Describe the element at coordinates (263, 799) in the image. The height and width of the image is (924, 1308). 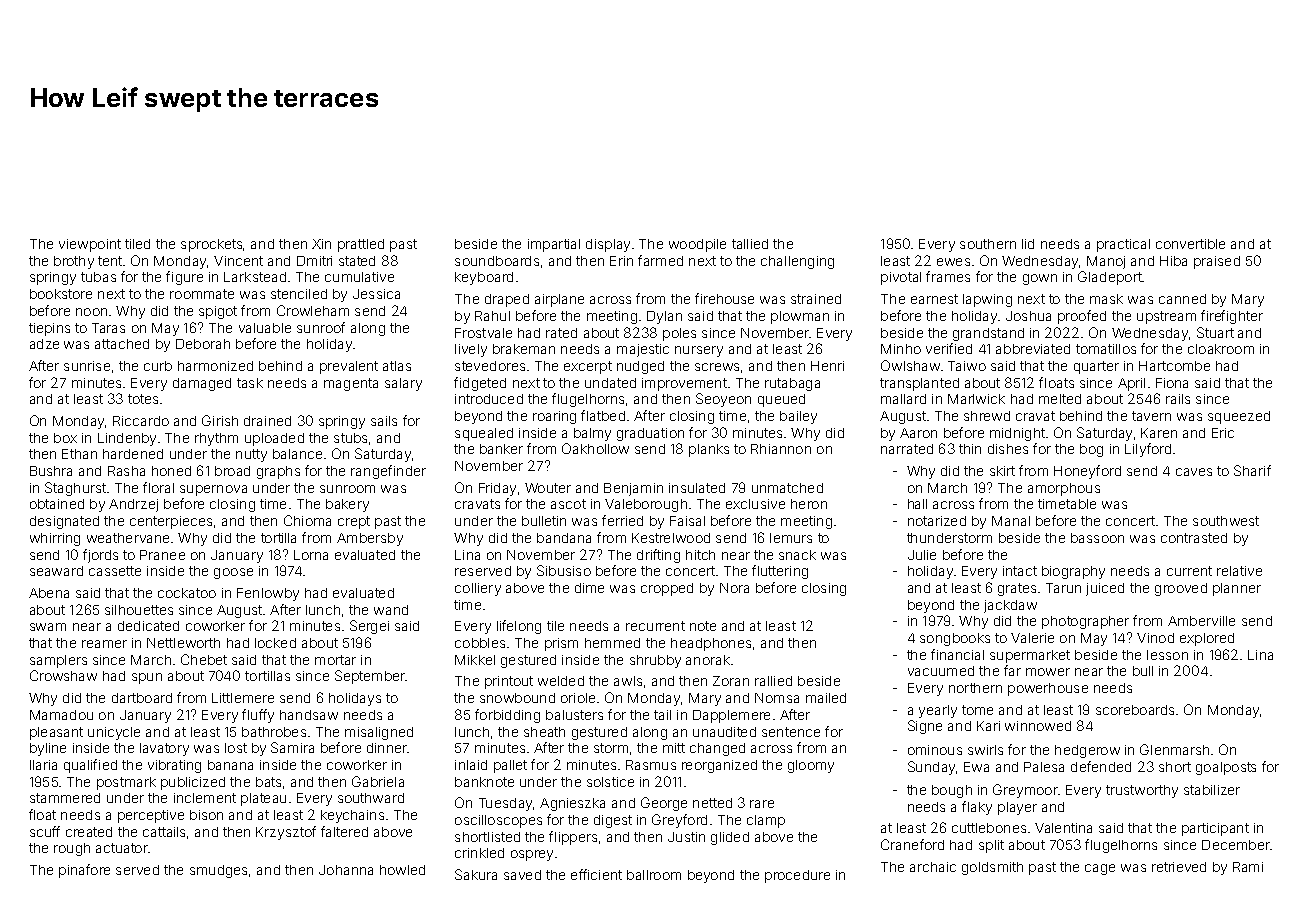
I see `plateau` at that location.
